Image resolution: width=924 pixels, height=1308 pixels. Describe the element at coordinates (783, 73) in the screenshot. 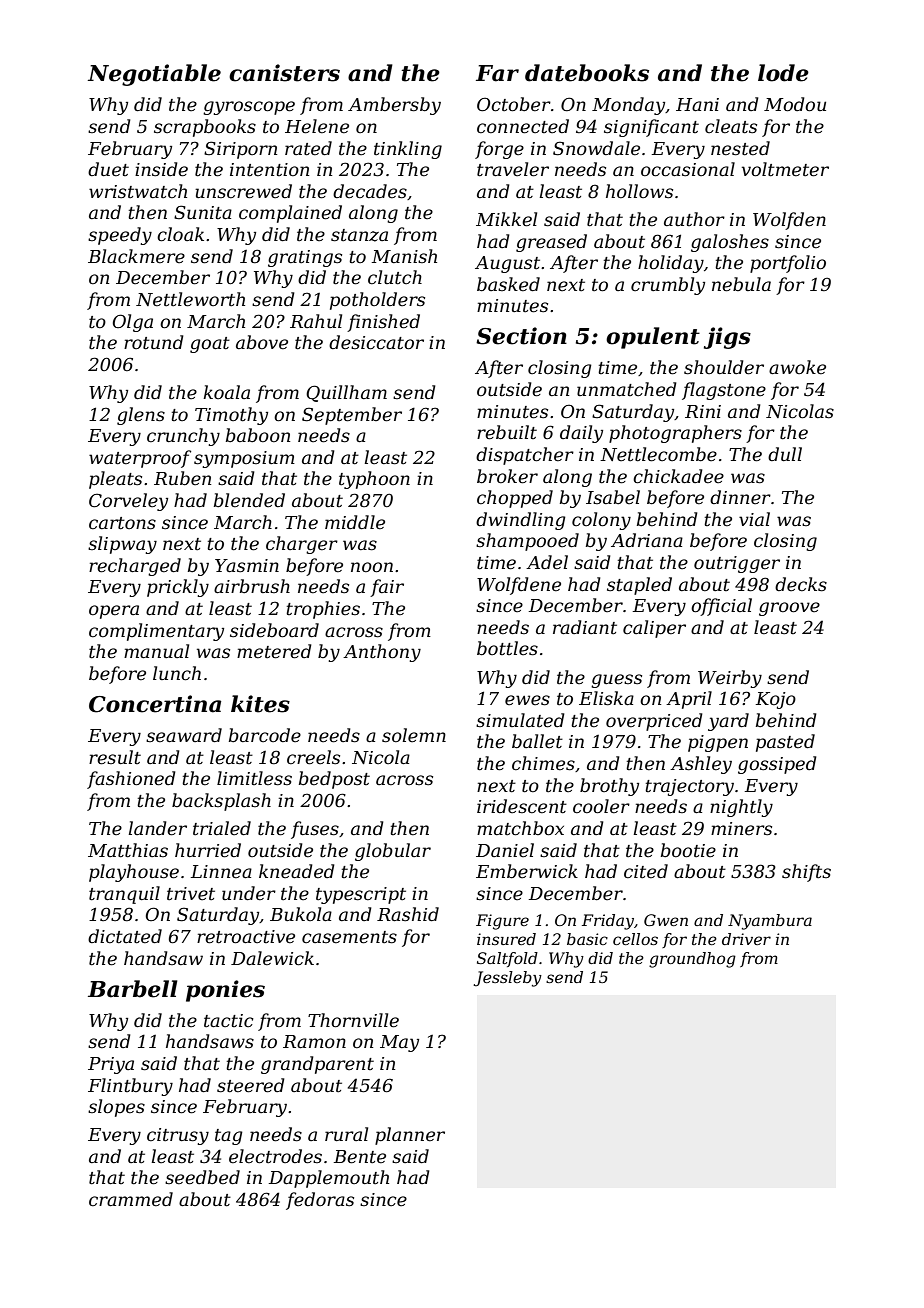

I see `lode` at that location.
